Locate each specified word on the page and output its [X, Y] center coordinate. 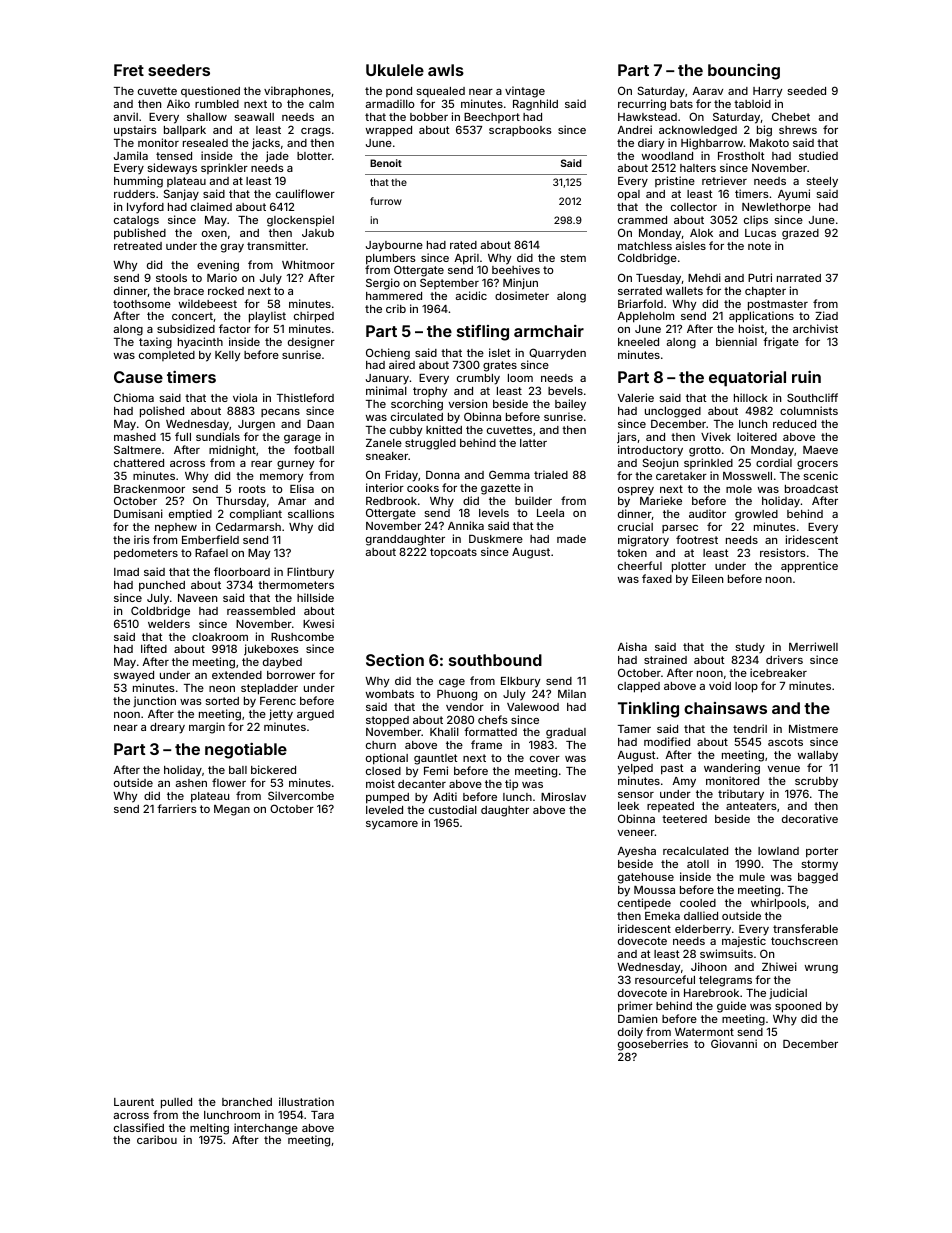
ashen [191, 783]
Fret [129, 70]
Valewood [533, 707]
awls [446, 70]
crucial [635, 526]
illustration [306, 1101]
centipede [644, 903]
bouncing [744, 71]
